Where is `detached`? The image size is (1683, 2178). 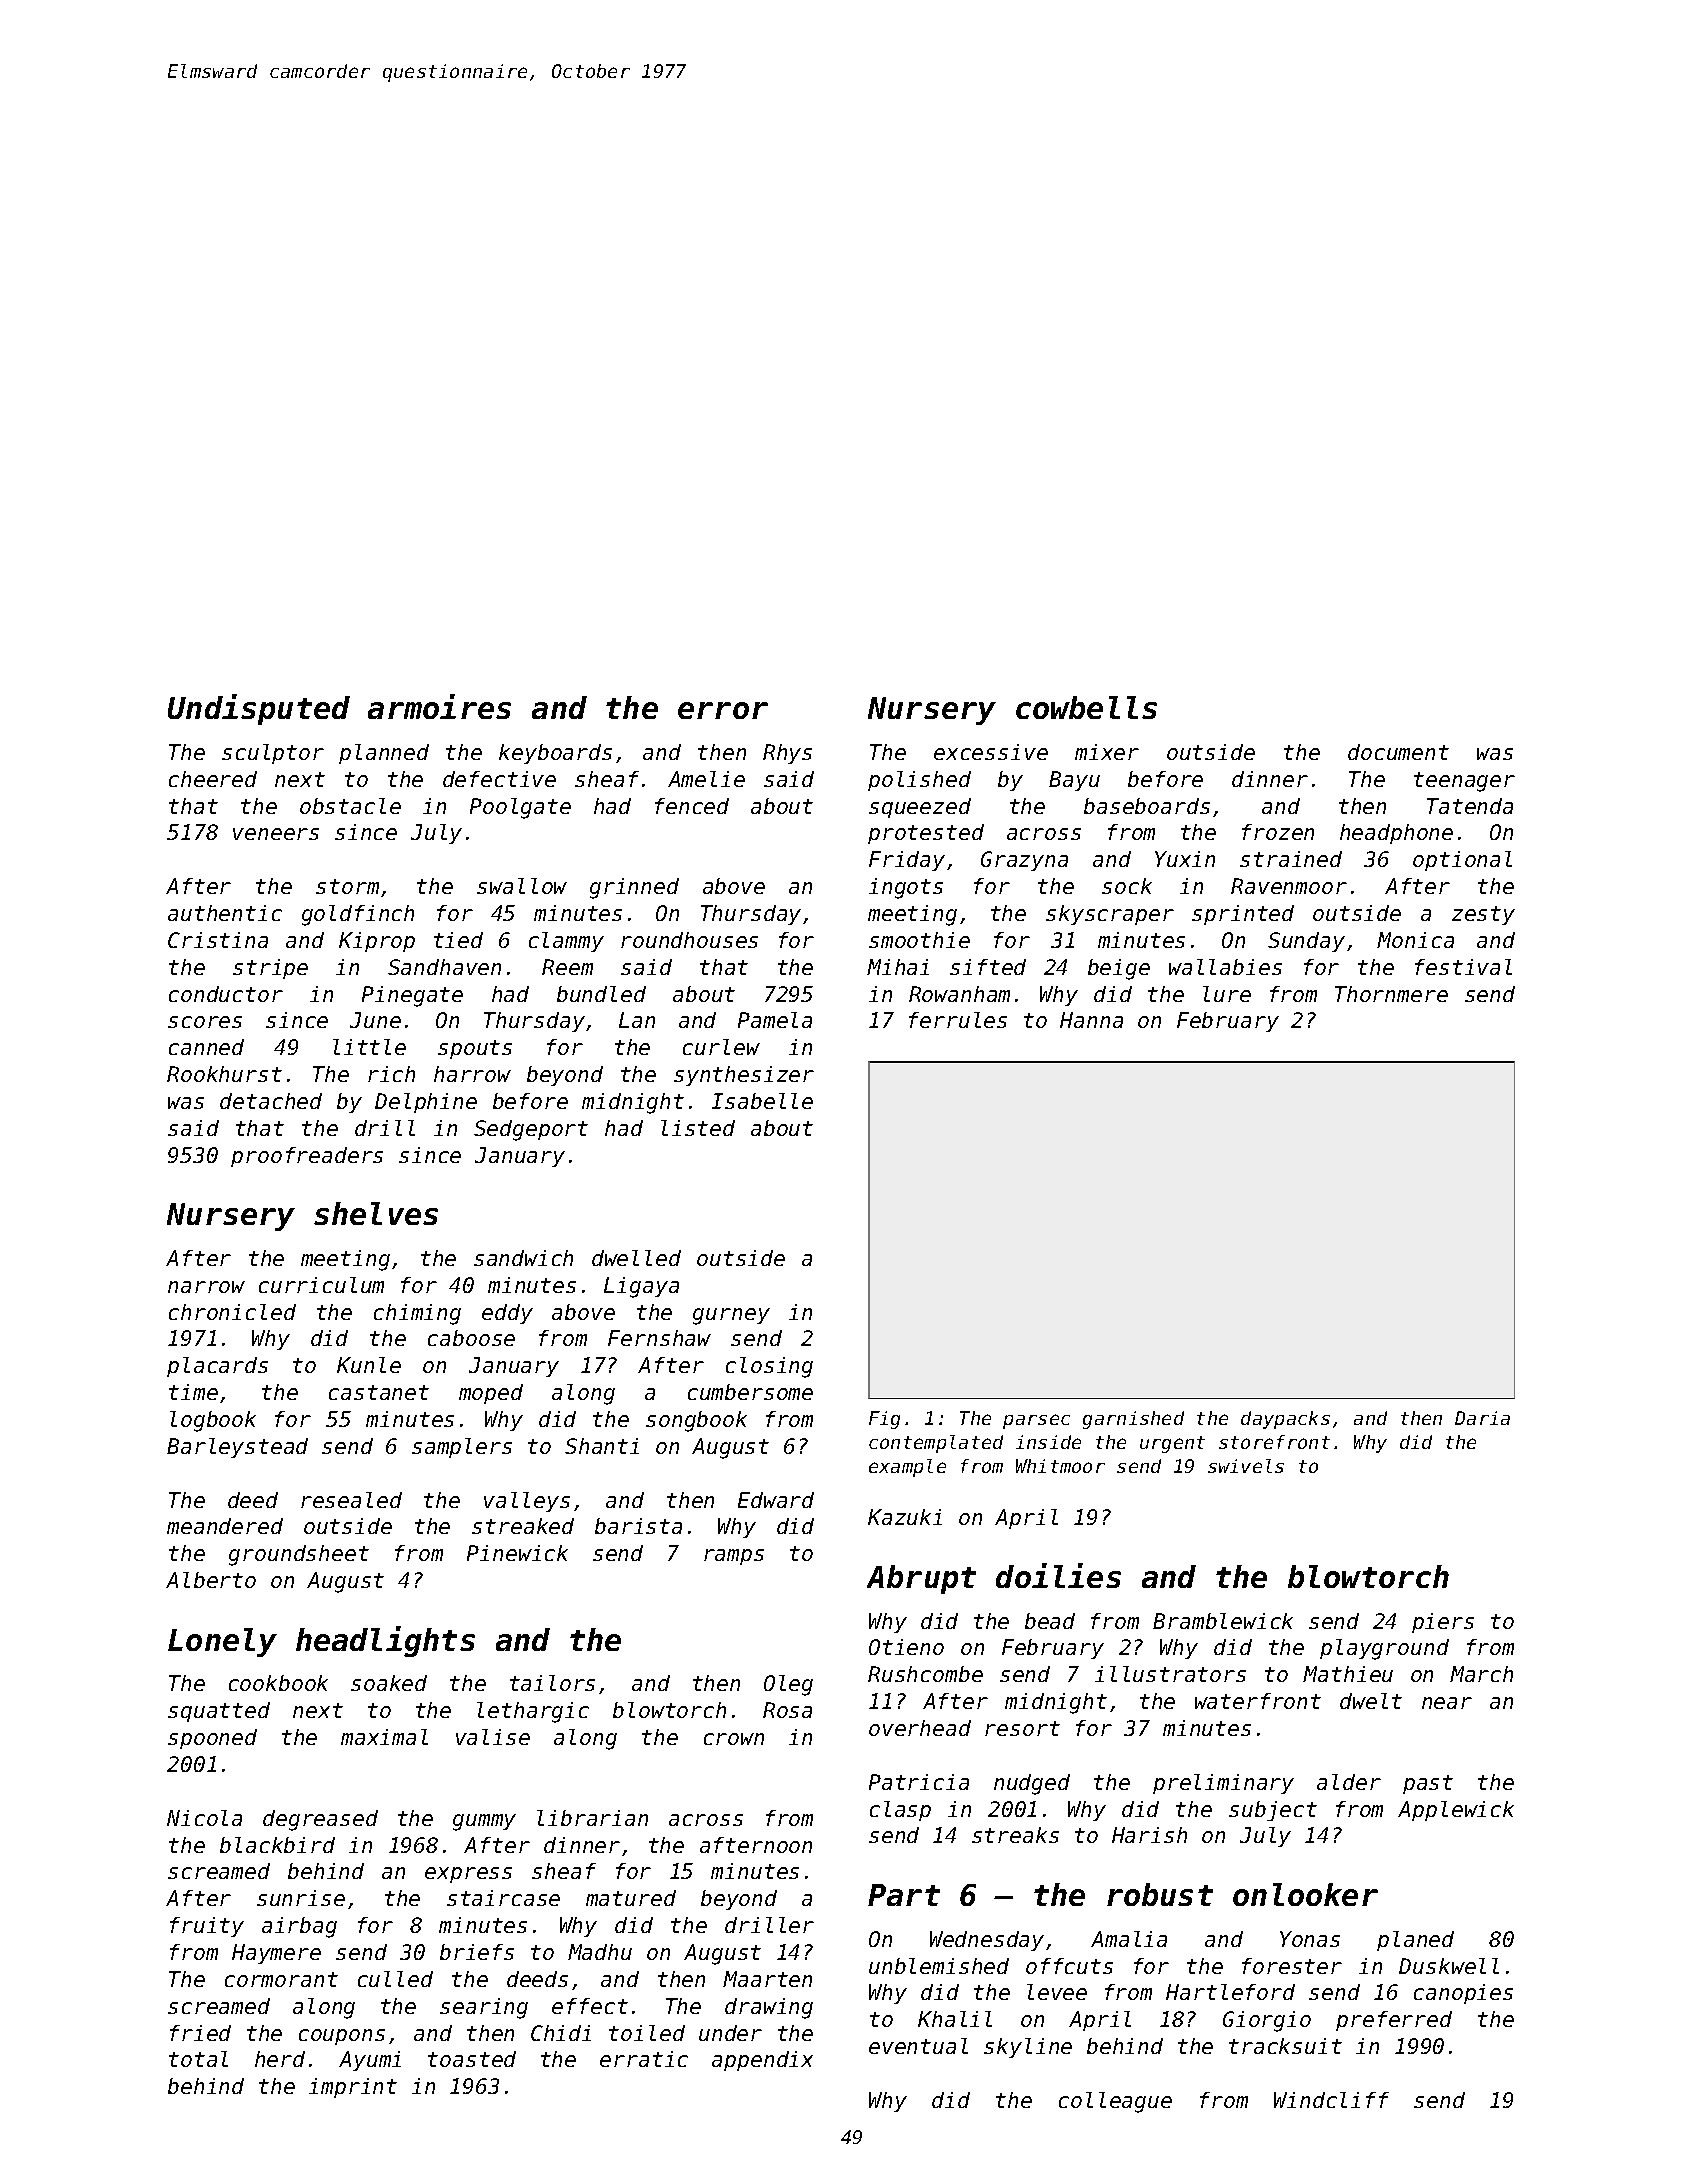
detached is located at coordinates (271, 1101).
